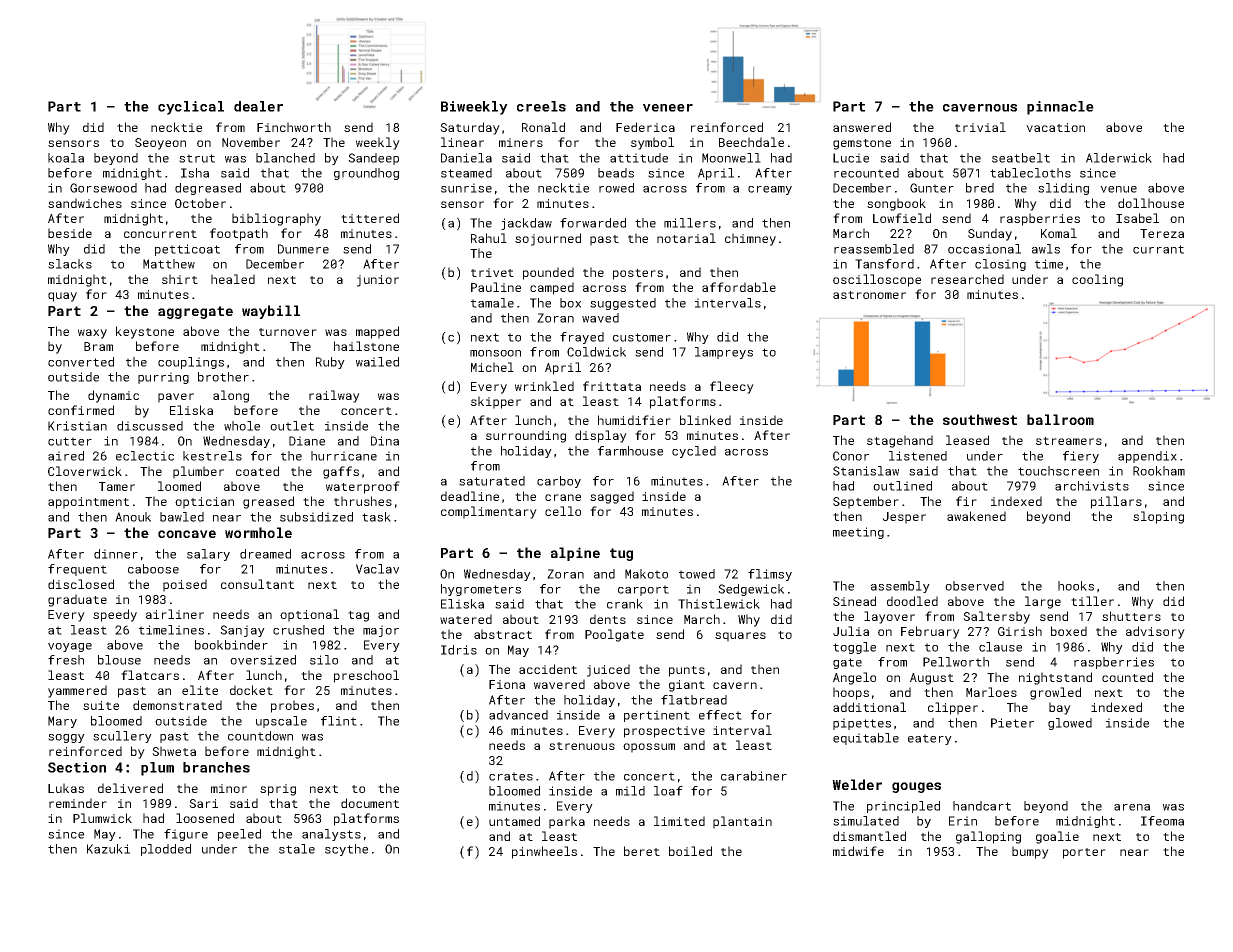  I want to click on miners, so click(521, 142).
